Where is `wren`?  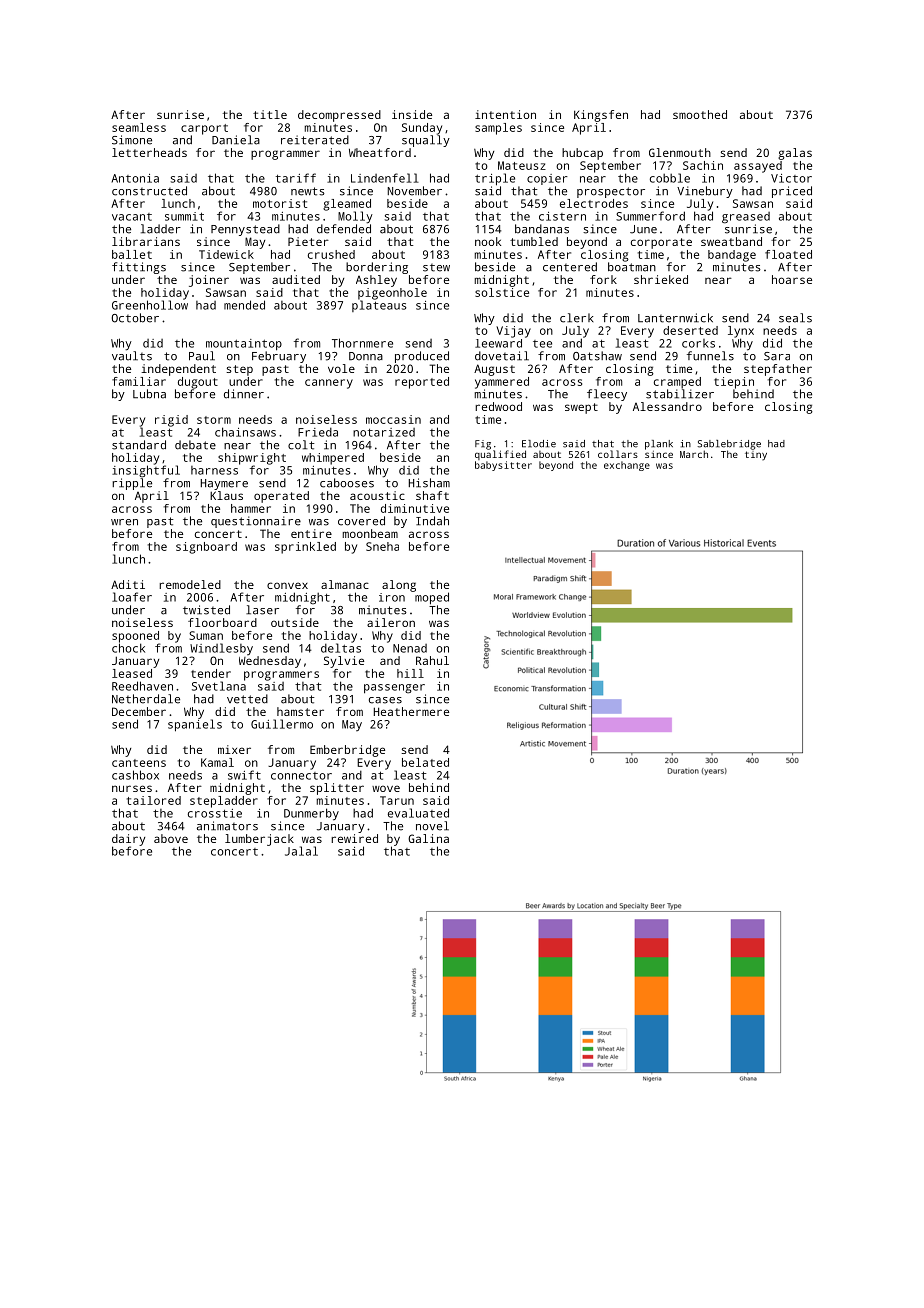
wren is located at coordinates (124, 522).
